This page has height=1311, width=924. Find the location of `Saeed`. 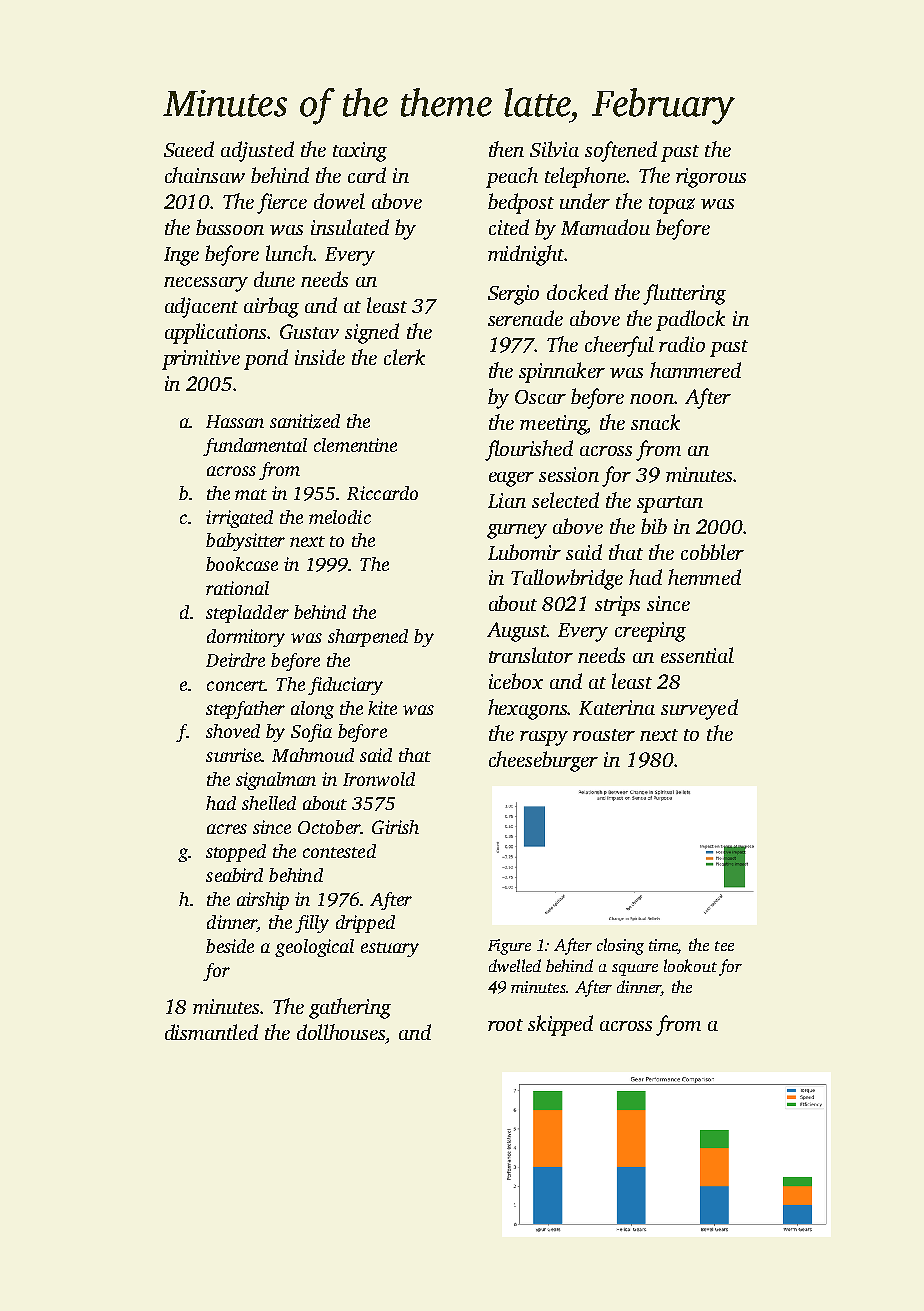

Saeed is located at coordinates (189, 149).
